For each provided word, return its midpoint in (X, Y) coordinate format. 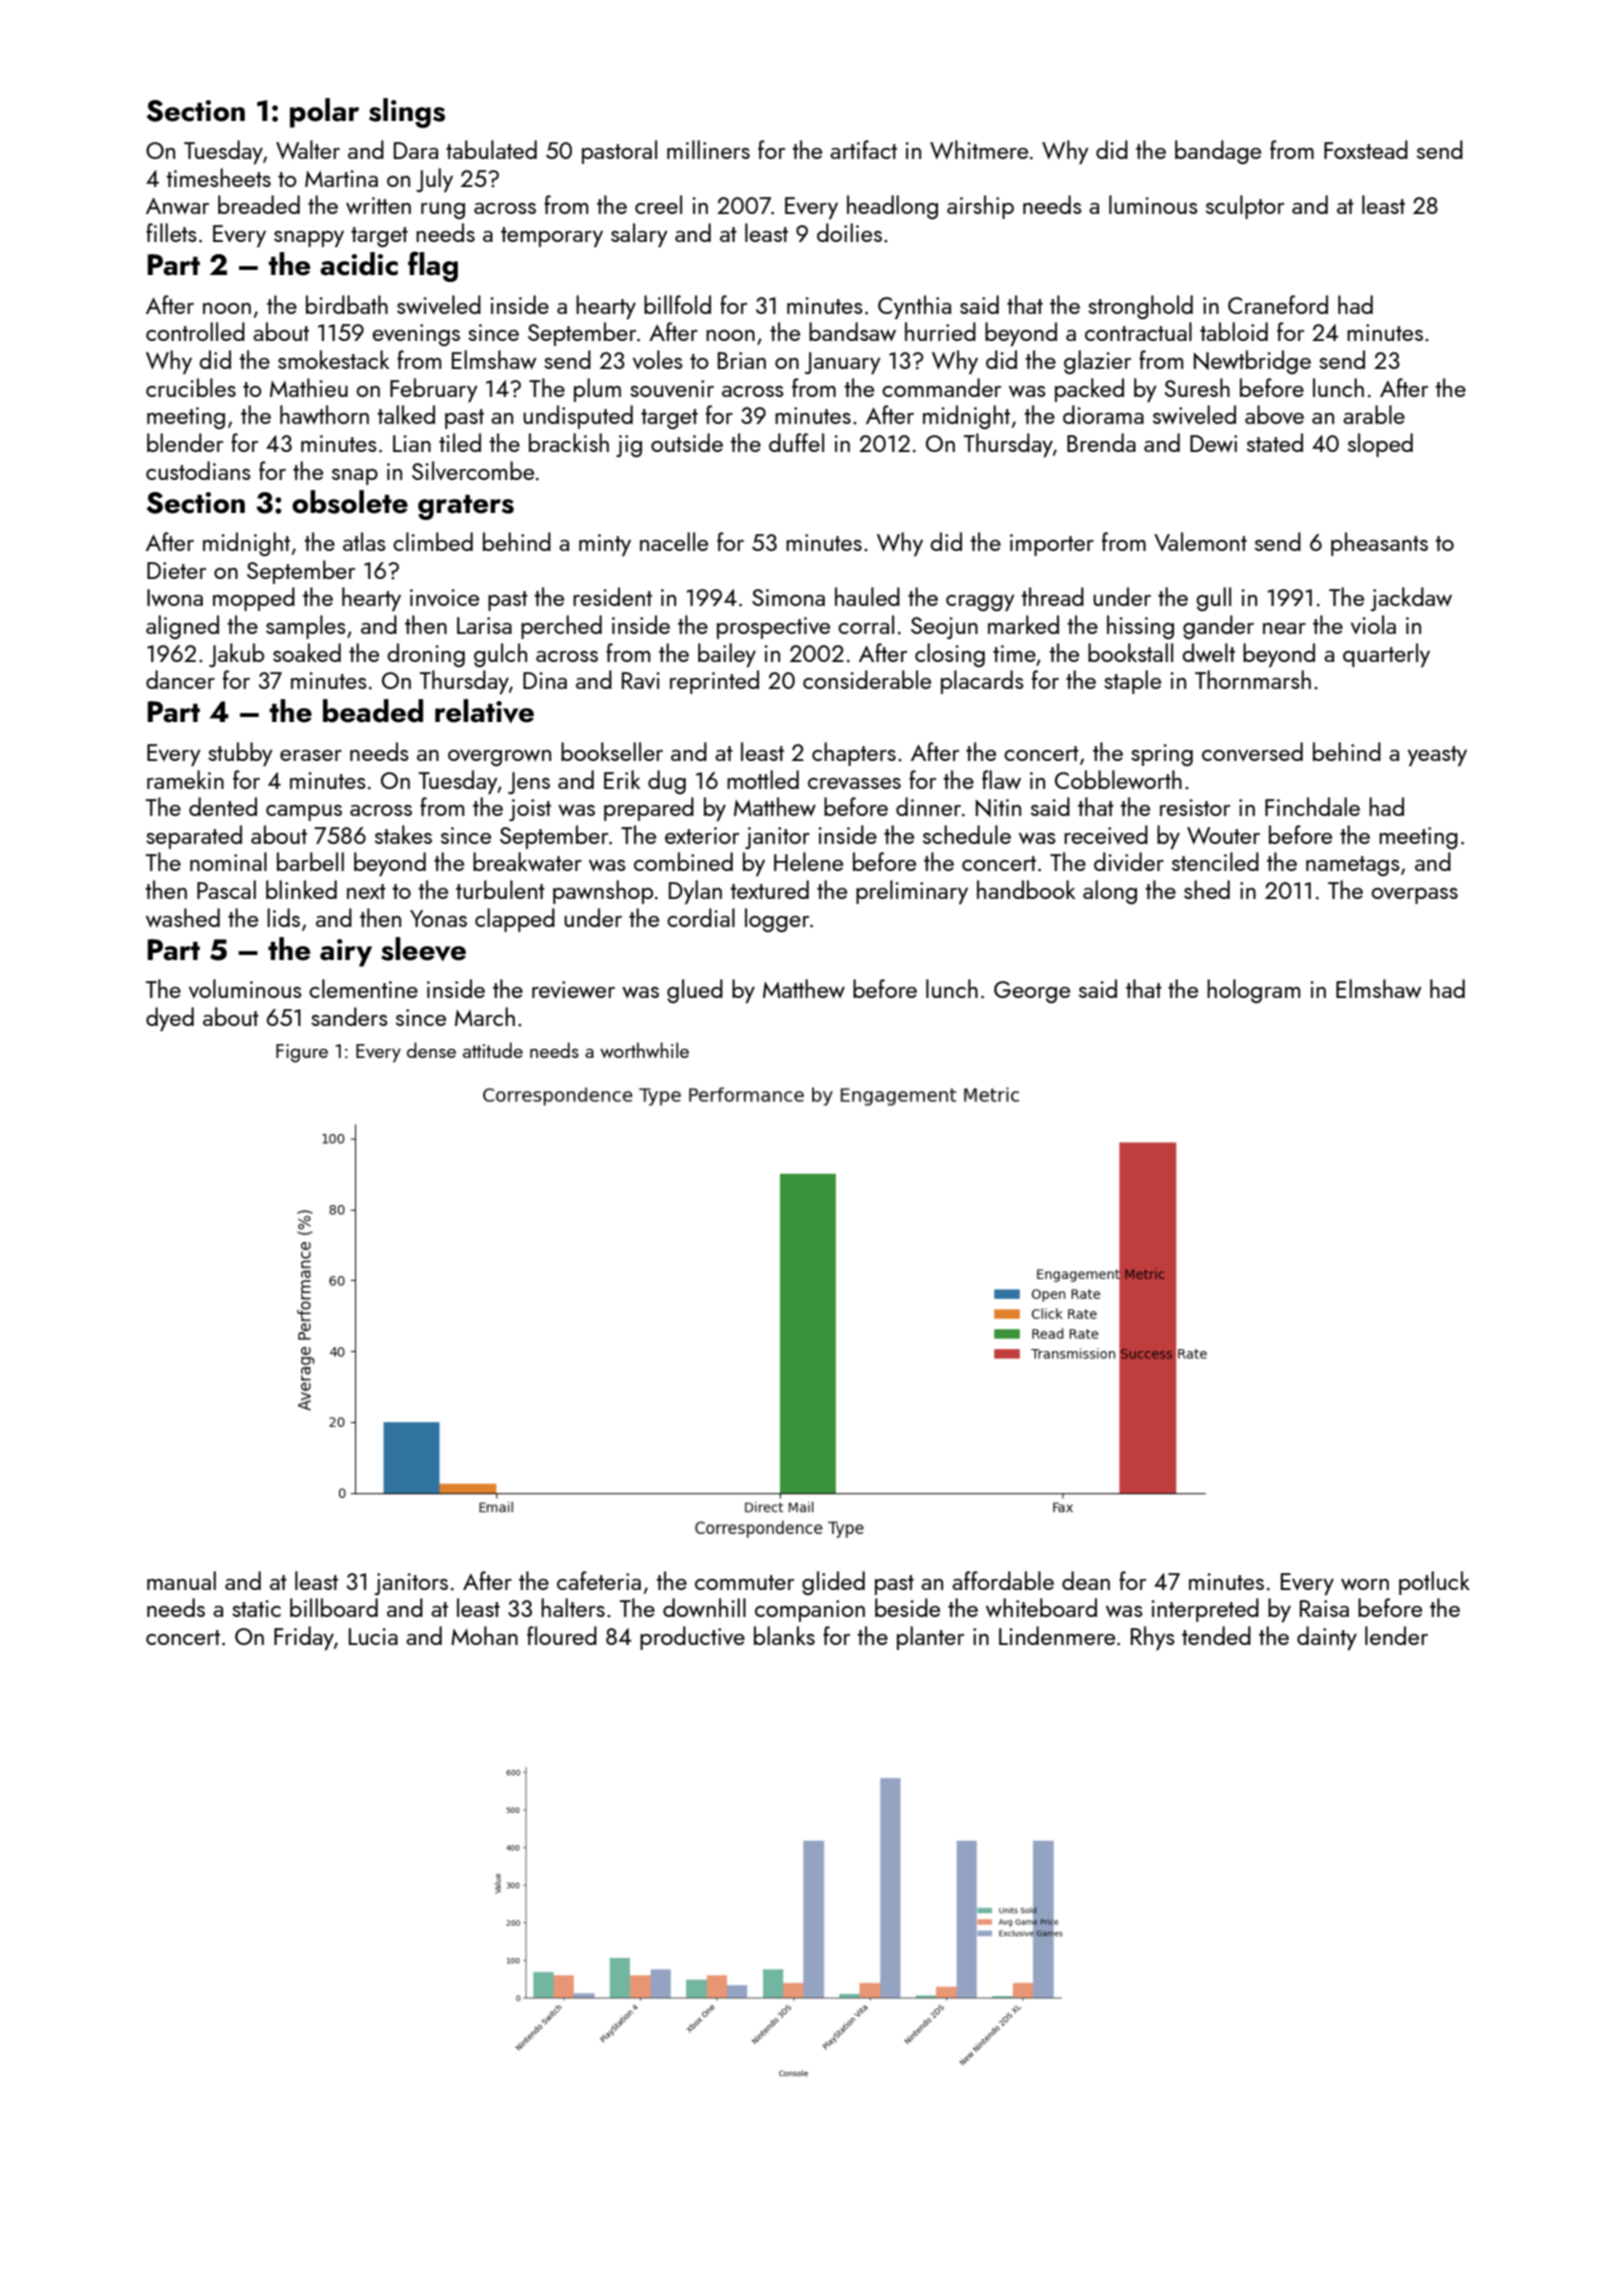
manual (181, 1580)
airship (980, 207)
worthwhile (644, 1050)
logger (777, 920)
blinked (301, 889)
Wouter (1223, 835)
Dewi (1213, 443)
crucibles (191, 387)
